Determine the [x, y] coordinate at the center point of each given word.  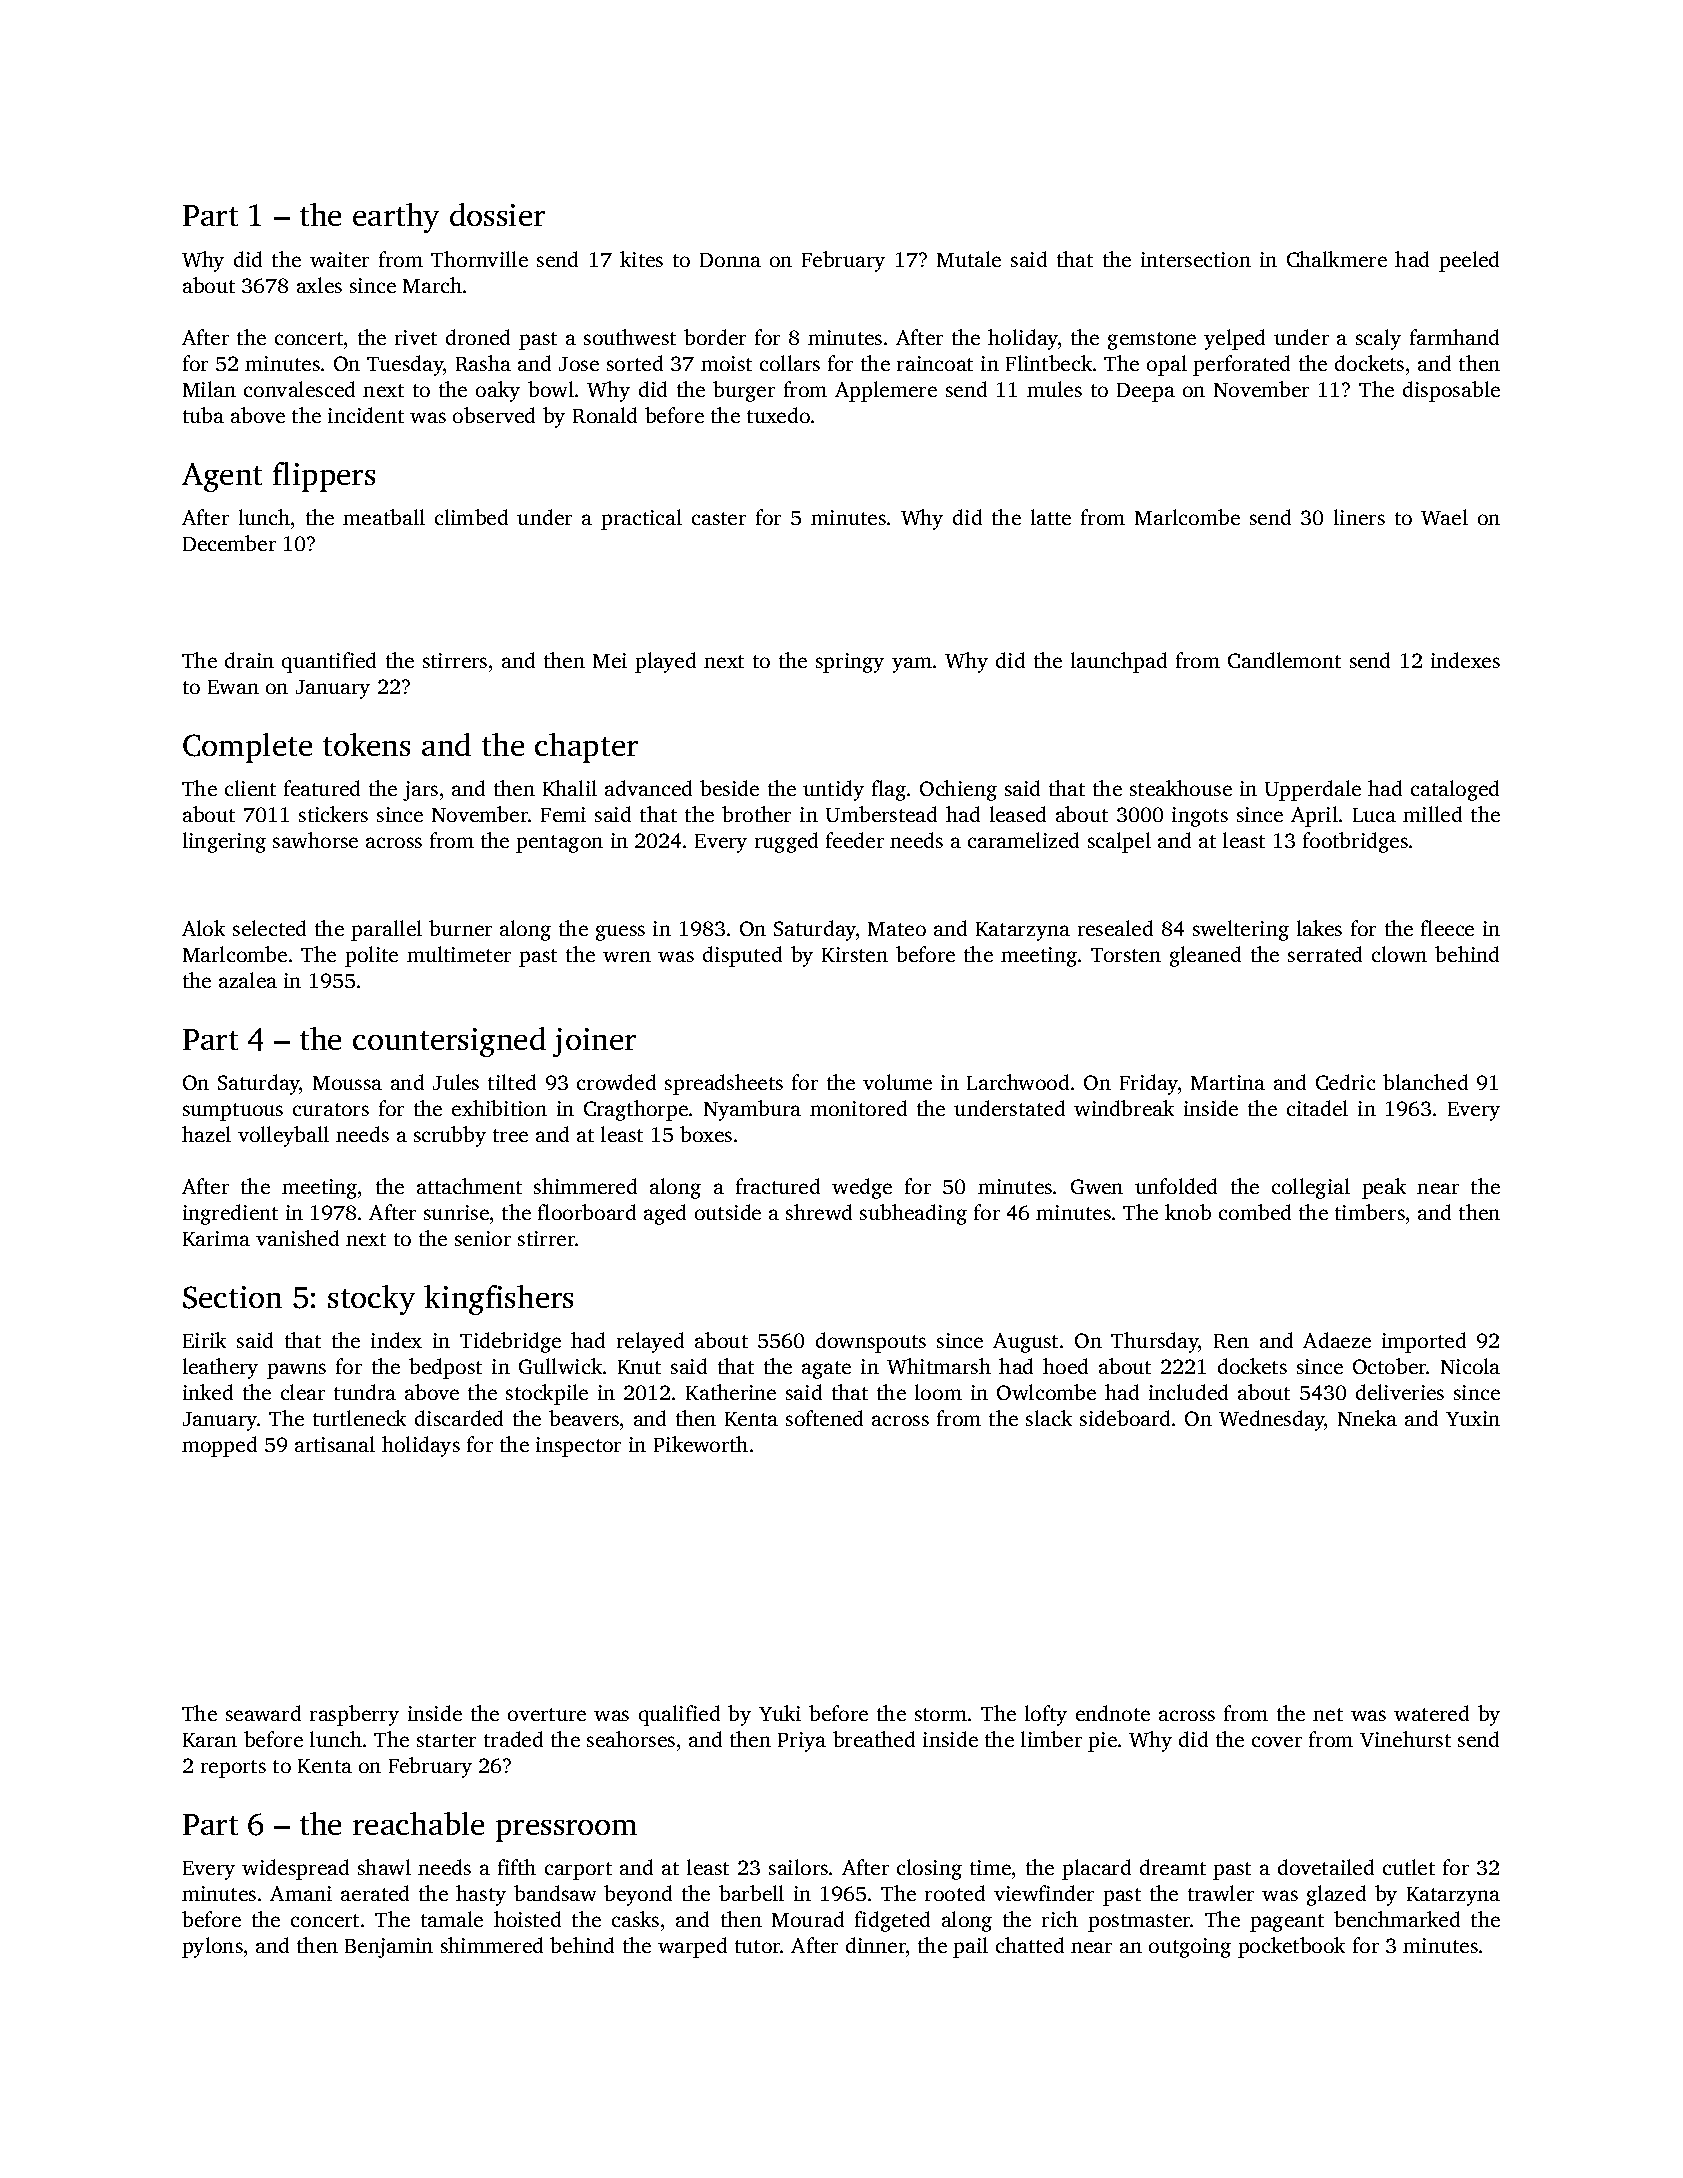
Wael [1444, 517]
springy [850, 663]
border [715, 337]
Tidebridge [510, 1342]
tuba [203, 415]
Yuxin [1473, 1418]
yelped [1234, 339]
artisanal [335, 1444]
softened [824, 1418]
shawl [384, 1867]
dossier [497, 214]
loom [938, 1392]
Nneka [1367, 1418]
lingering [224, 842]
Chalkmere [1337, 259]
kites [641, 259]
